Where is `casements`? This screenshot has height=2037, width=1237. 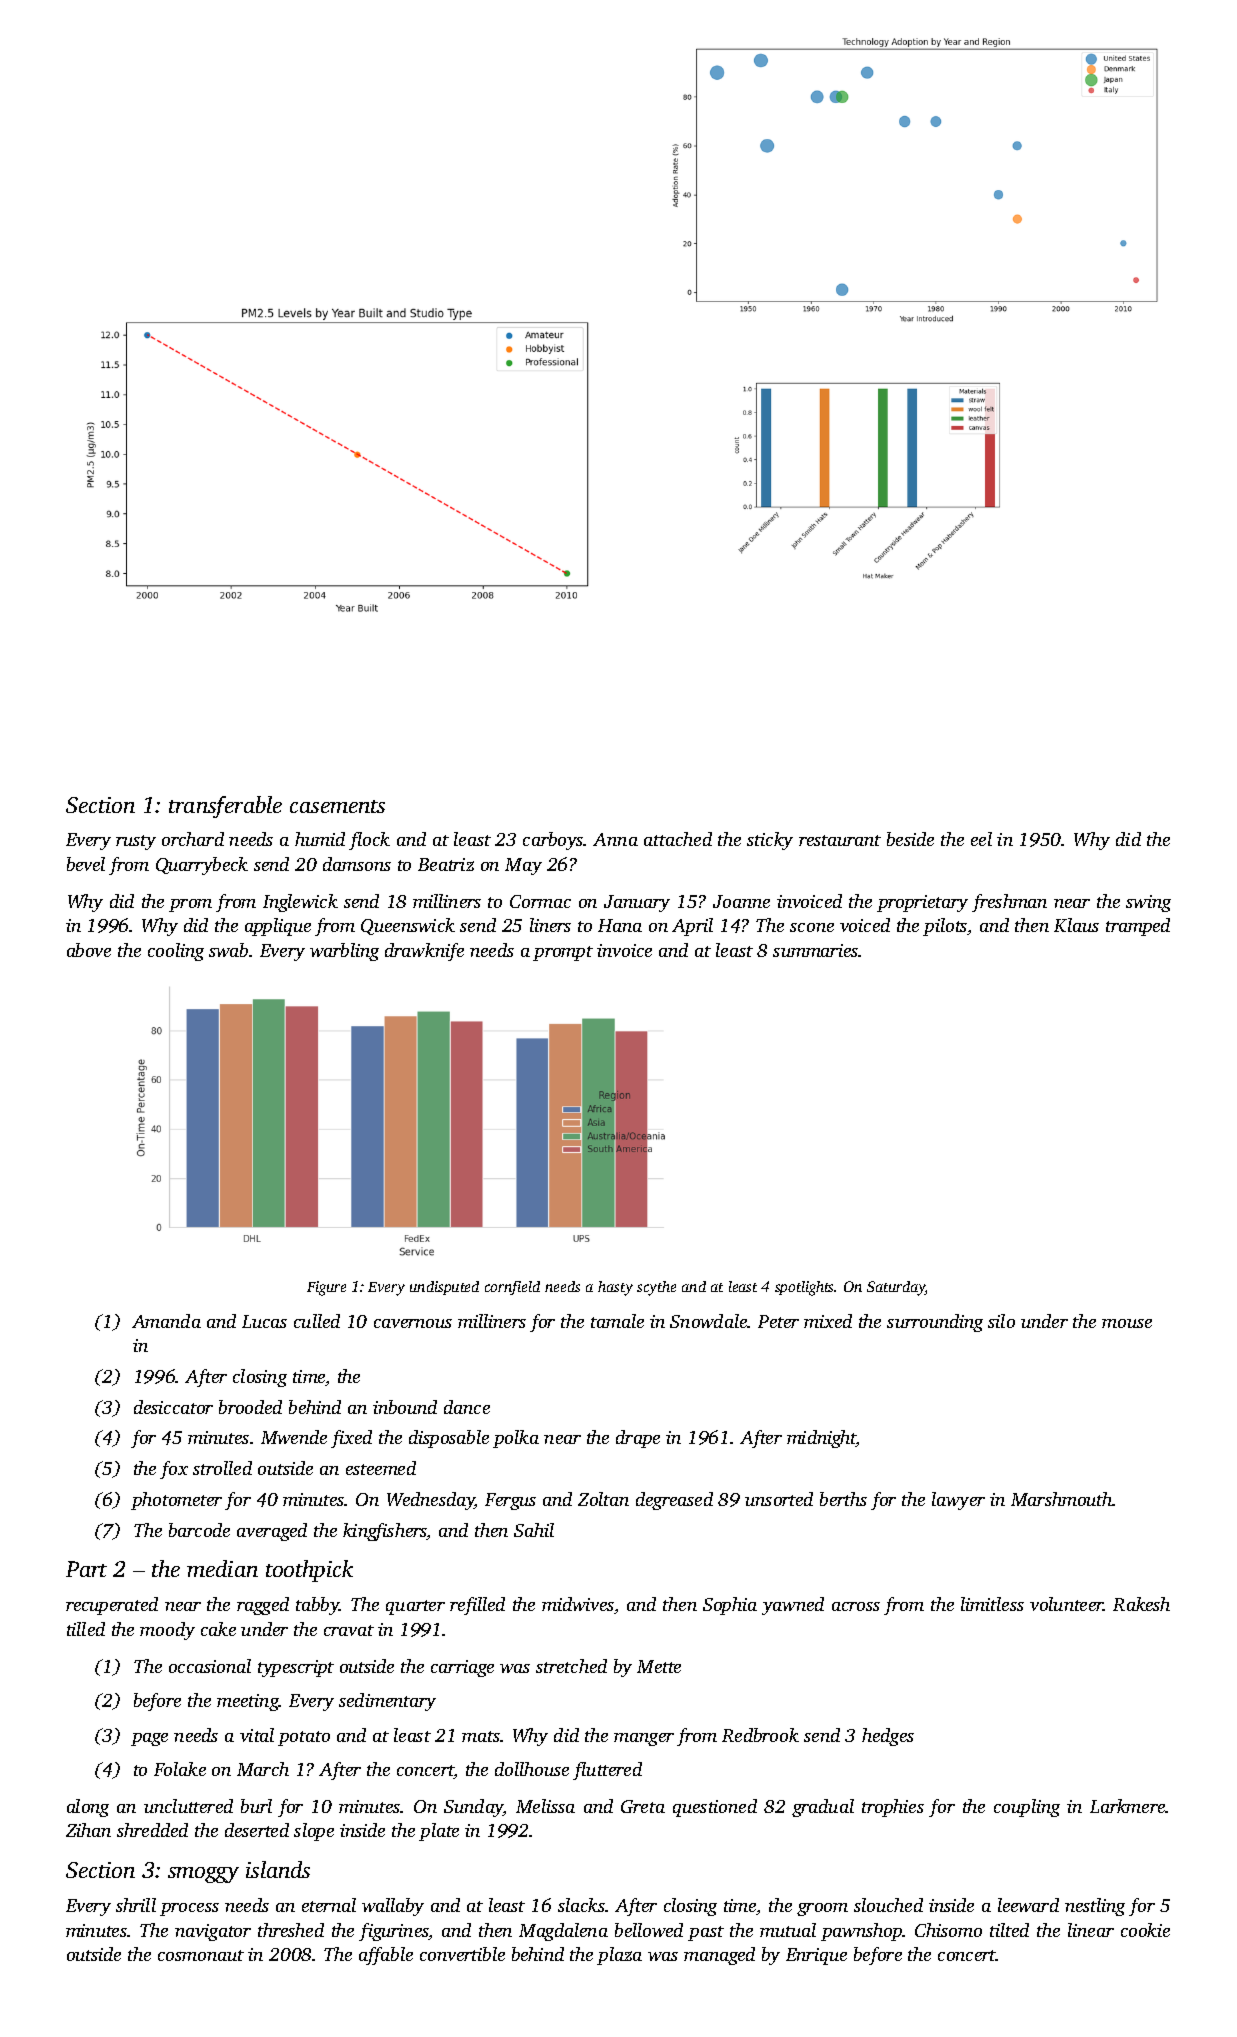 casements is located at coordinates (337, 806).
